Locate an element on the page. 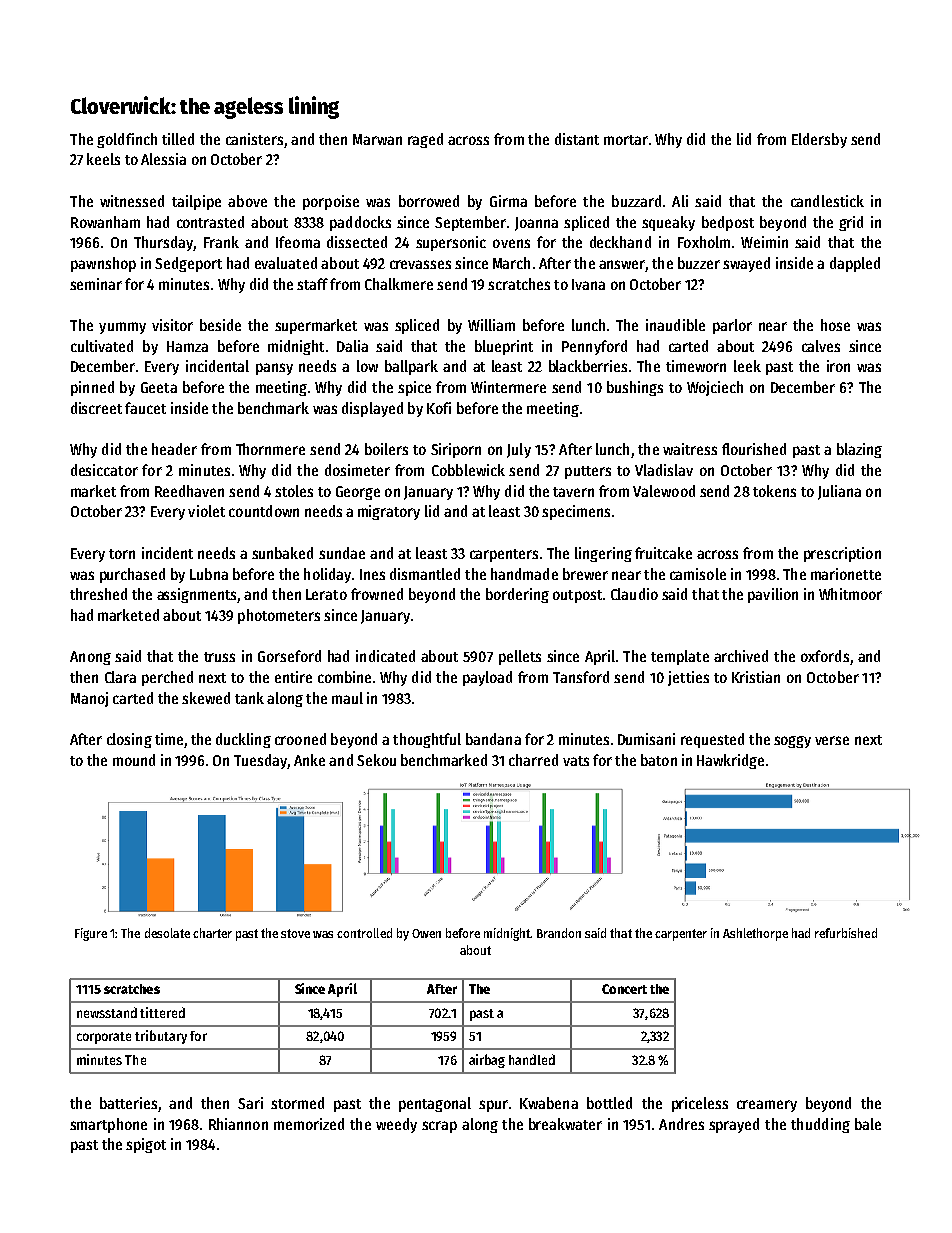 Image resolution: width=952 pixels, height=1233 pixels. squeaky is located at coordinates (668, 223).
